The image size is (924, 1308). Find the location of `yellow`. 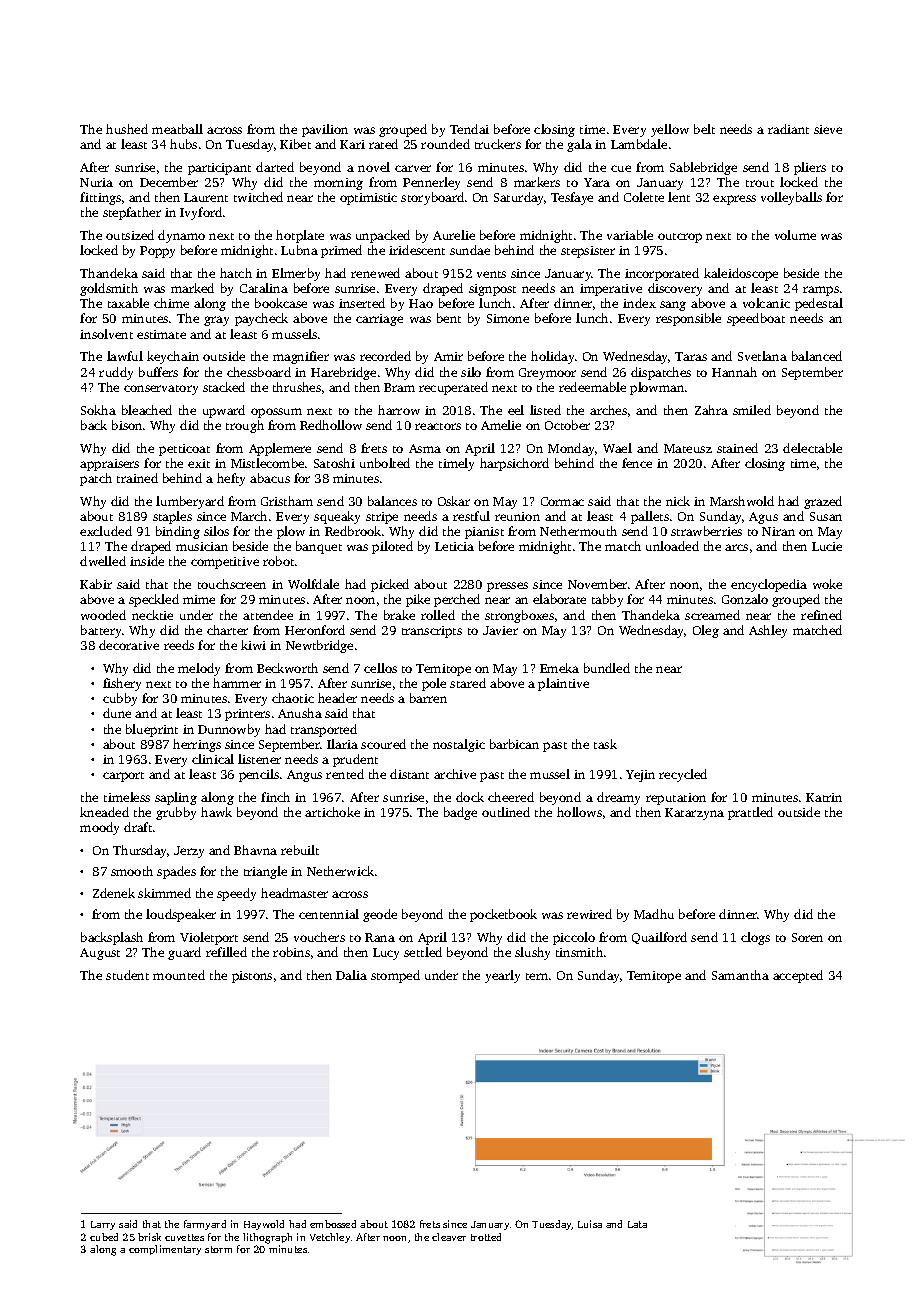

yellow is located at coordinates (670, 130).
